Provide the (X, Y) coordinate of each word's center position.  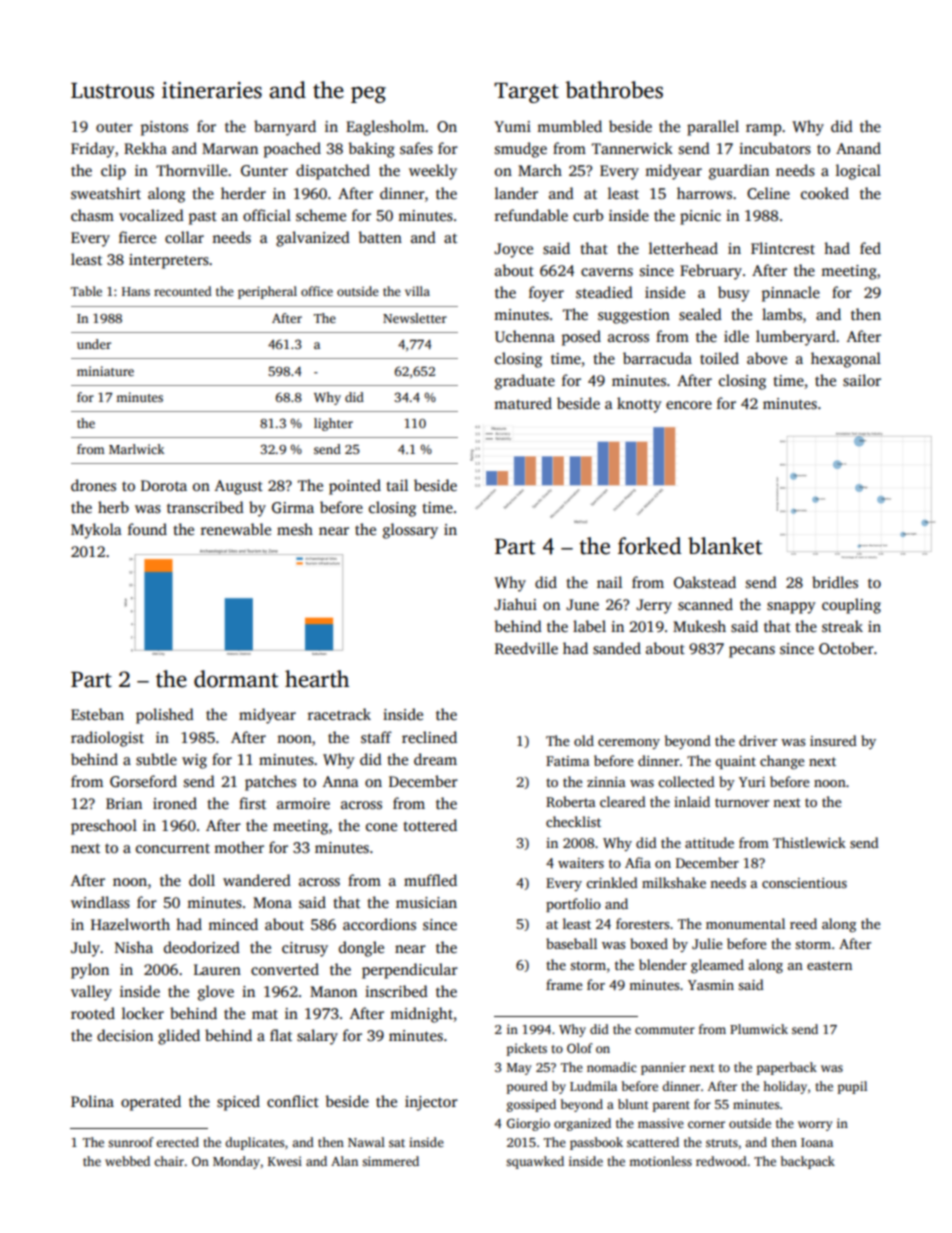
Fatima (568, 761)
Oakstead (705, 582)
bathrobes (614, 90)
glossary (410, 531)
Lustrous (112, 91)
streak (842, 626)
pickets (527, 1049)
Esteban (97, 714)
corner (706, 1124)
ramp (763, 130)
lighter (333, 424)
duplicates (254, 1143)
